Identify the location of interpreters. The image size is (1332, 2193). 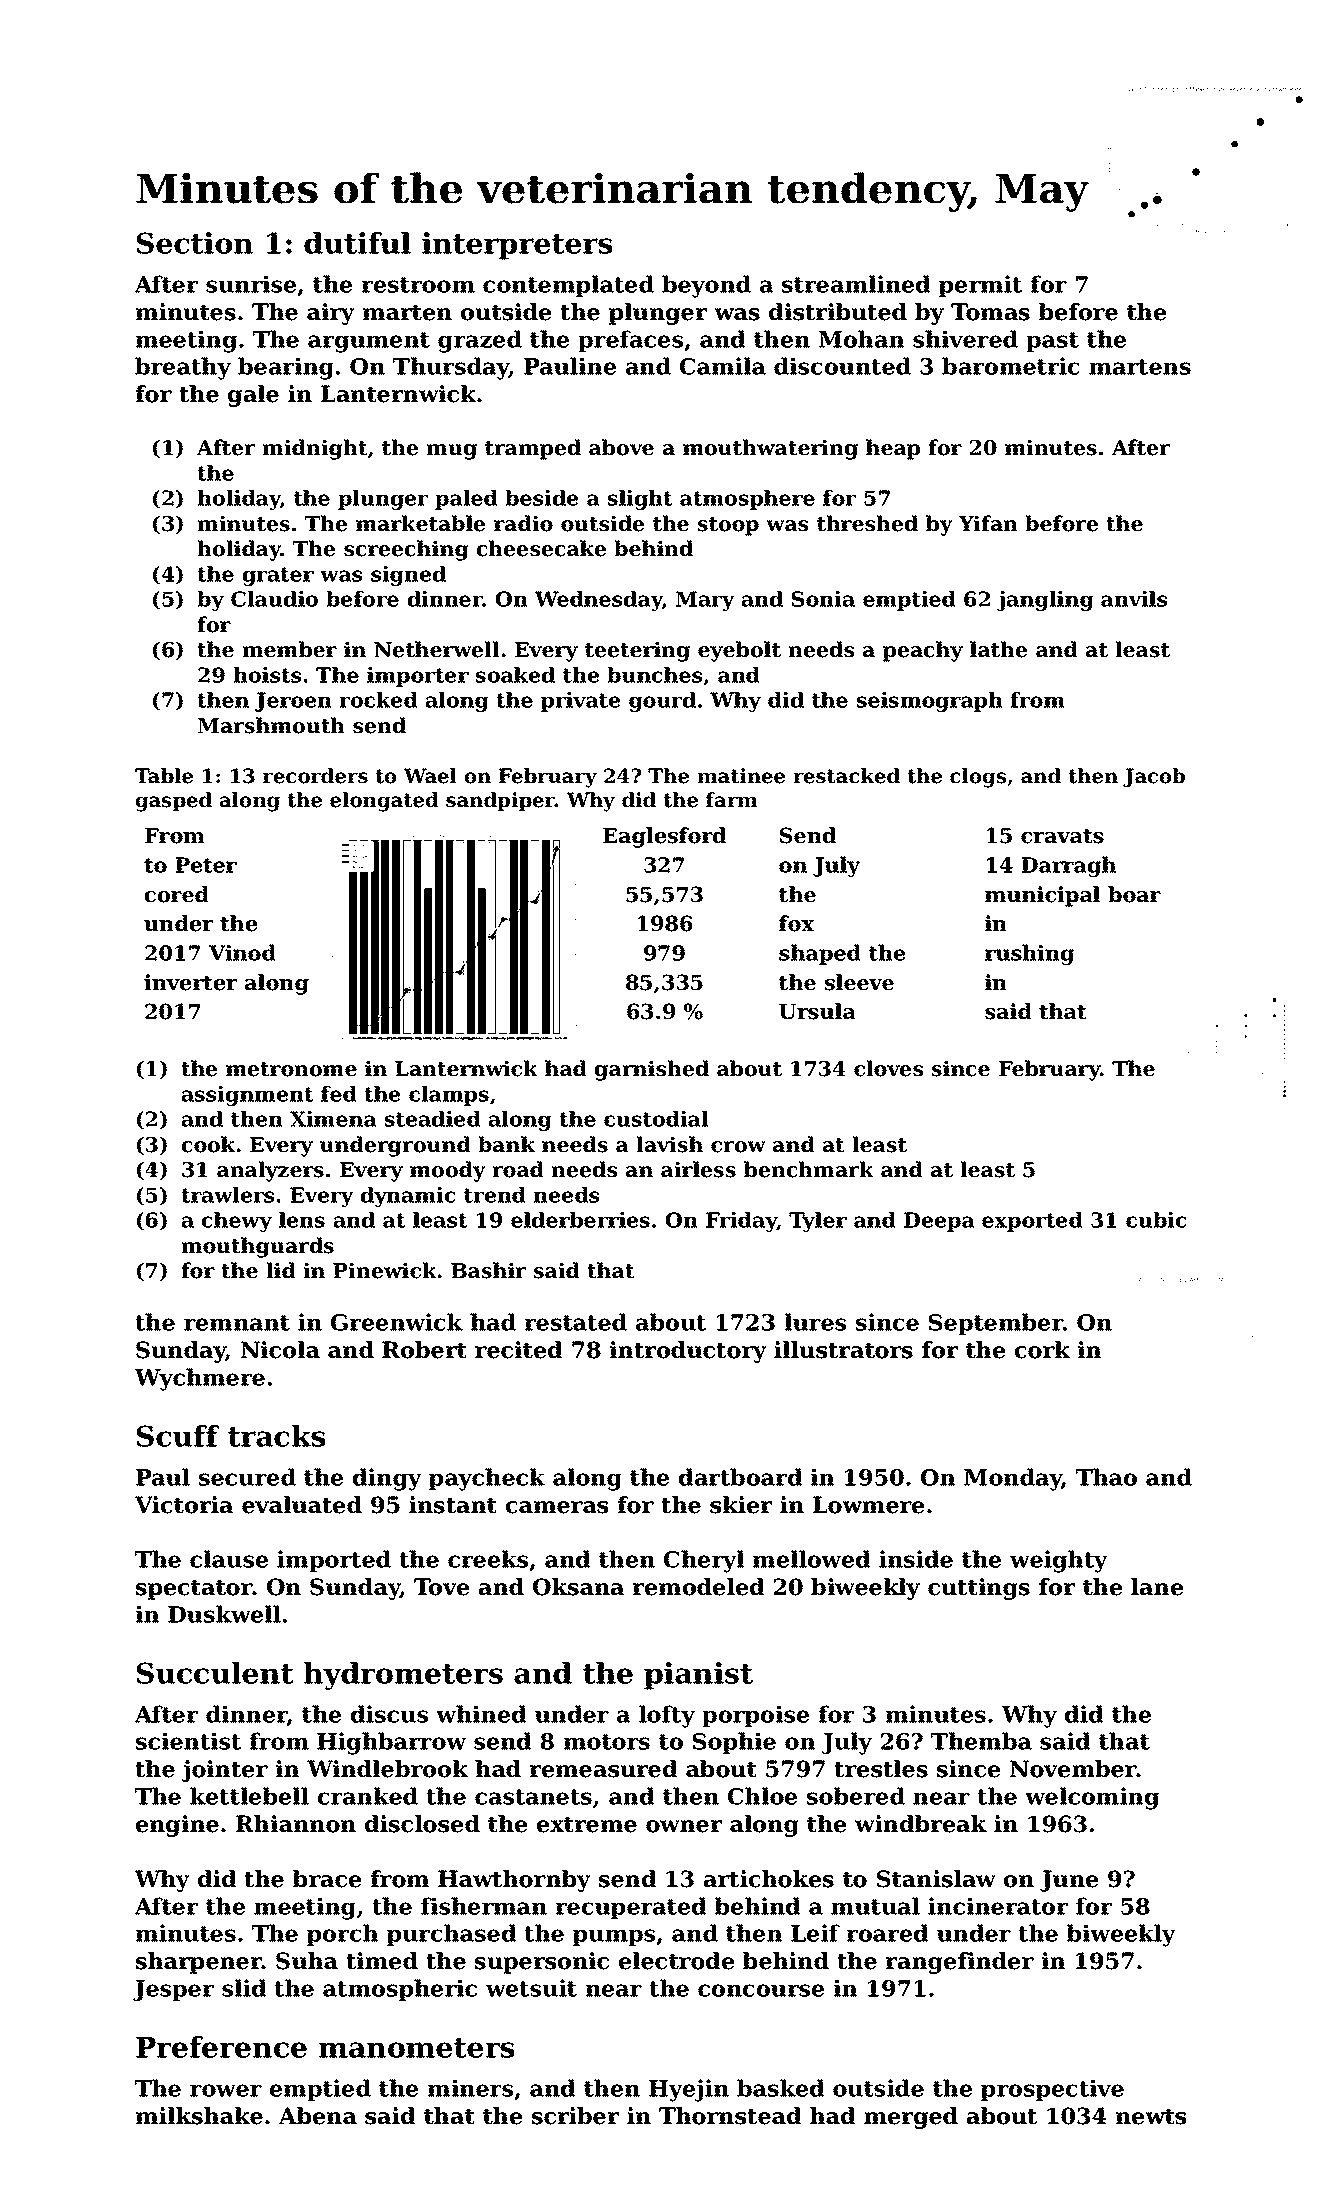
(517, 246).
